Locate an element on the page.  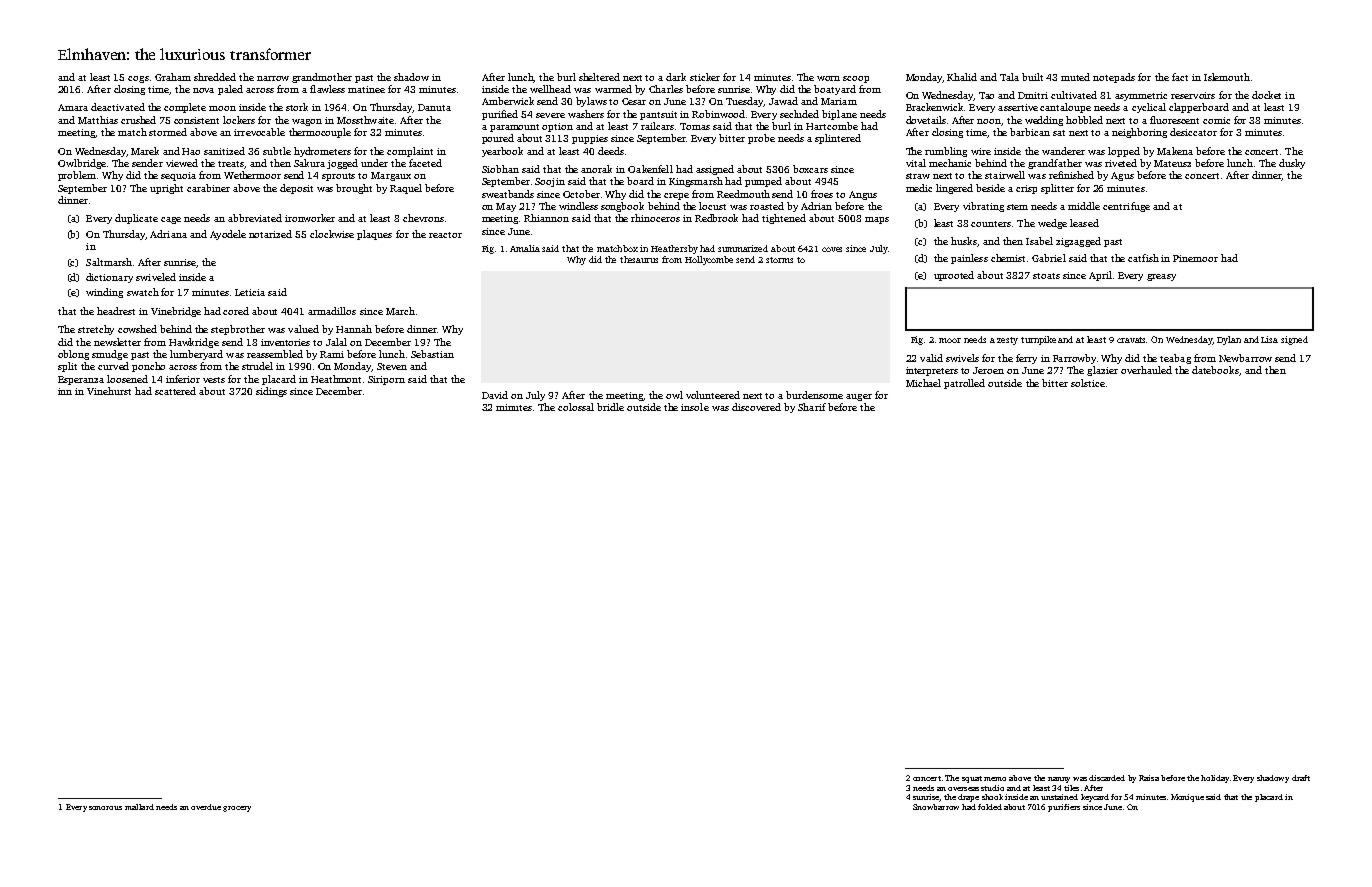
stormed is located at coordinates (168, 132).
